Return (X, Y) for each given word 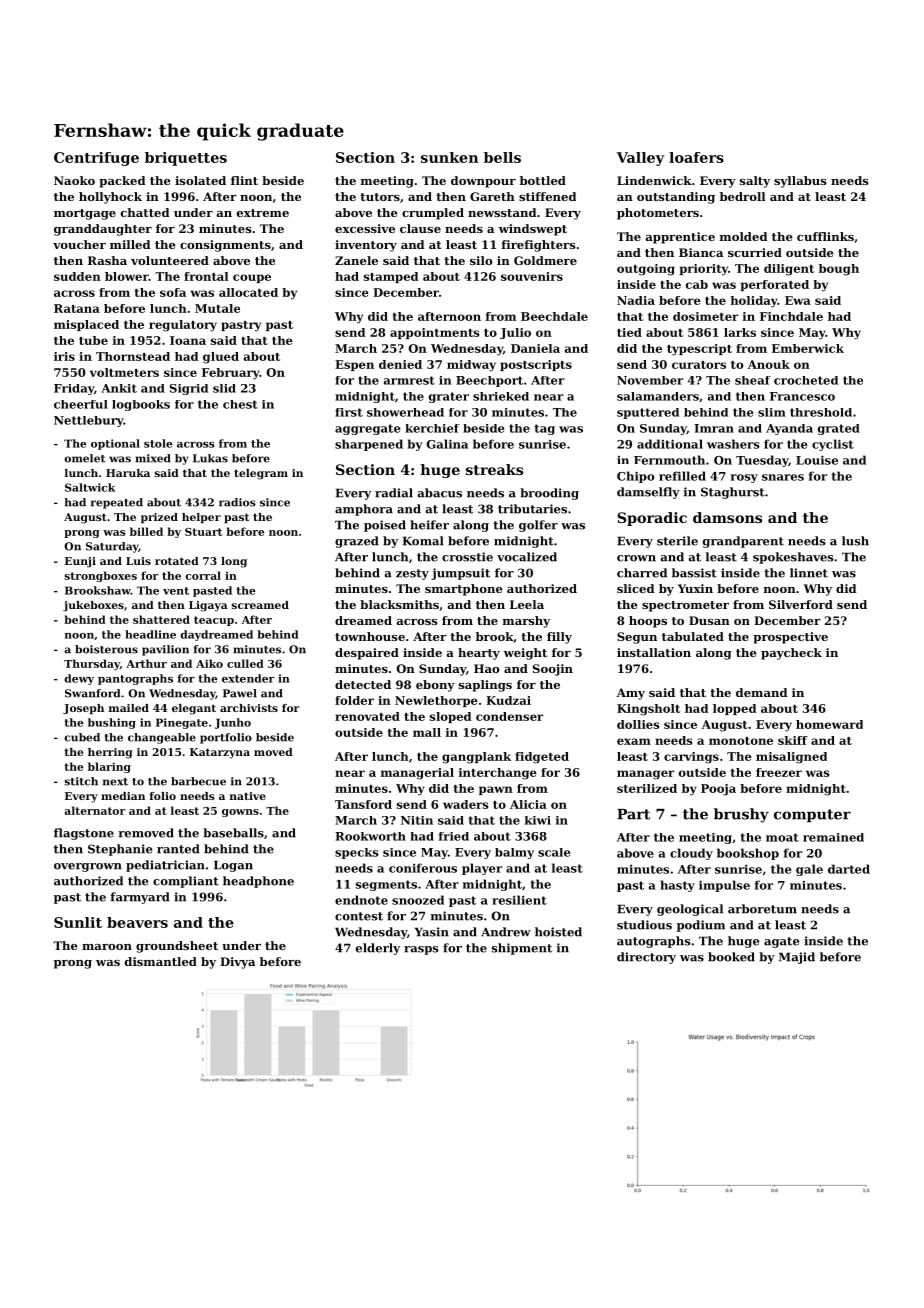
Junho (233, 723)
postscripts (536, 365)
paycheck (791, 654)
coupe (252, 278)
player (482, 869)
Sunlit (78, 922)
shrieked (501, 396)
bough (839, 270)
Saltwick (90, 487)
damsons (727, 517)
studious (644, 925)
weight (525, 654)
